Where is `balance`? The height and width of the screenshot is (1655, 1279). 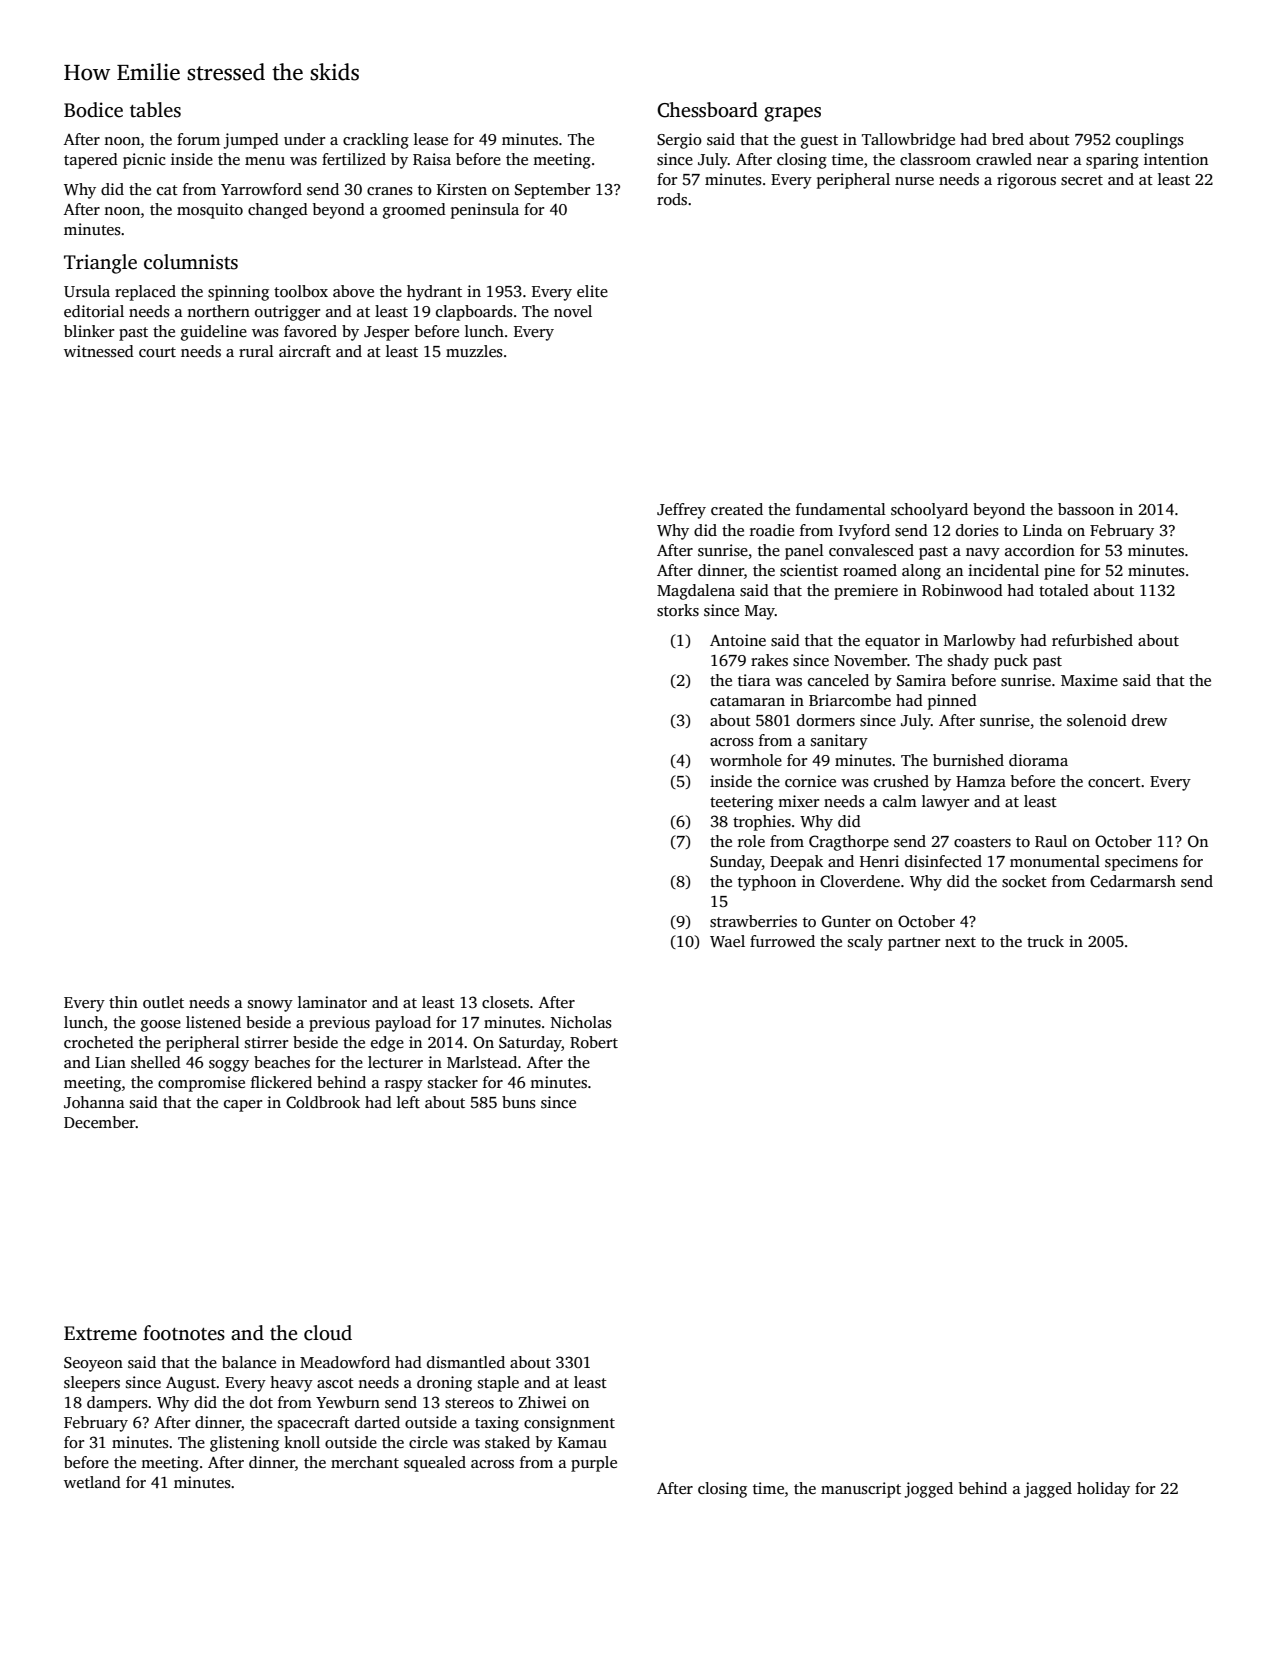
balance is located at coordinates (249, 1362).
